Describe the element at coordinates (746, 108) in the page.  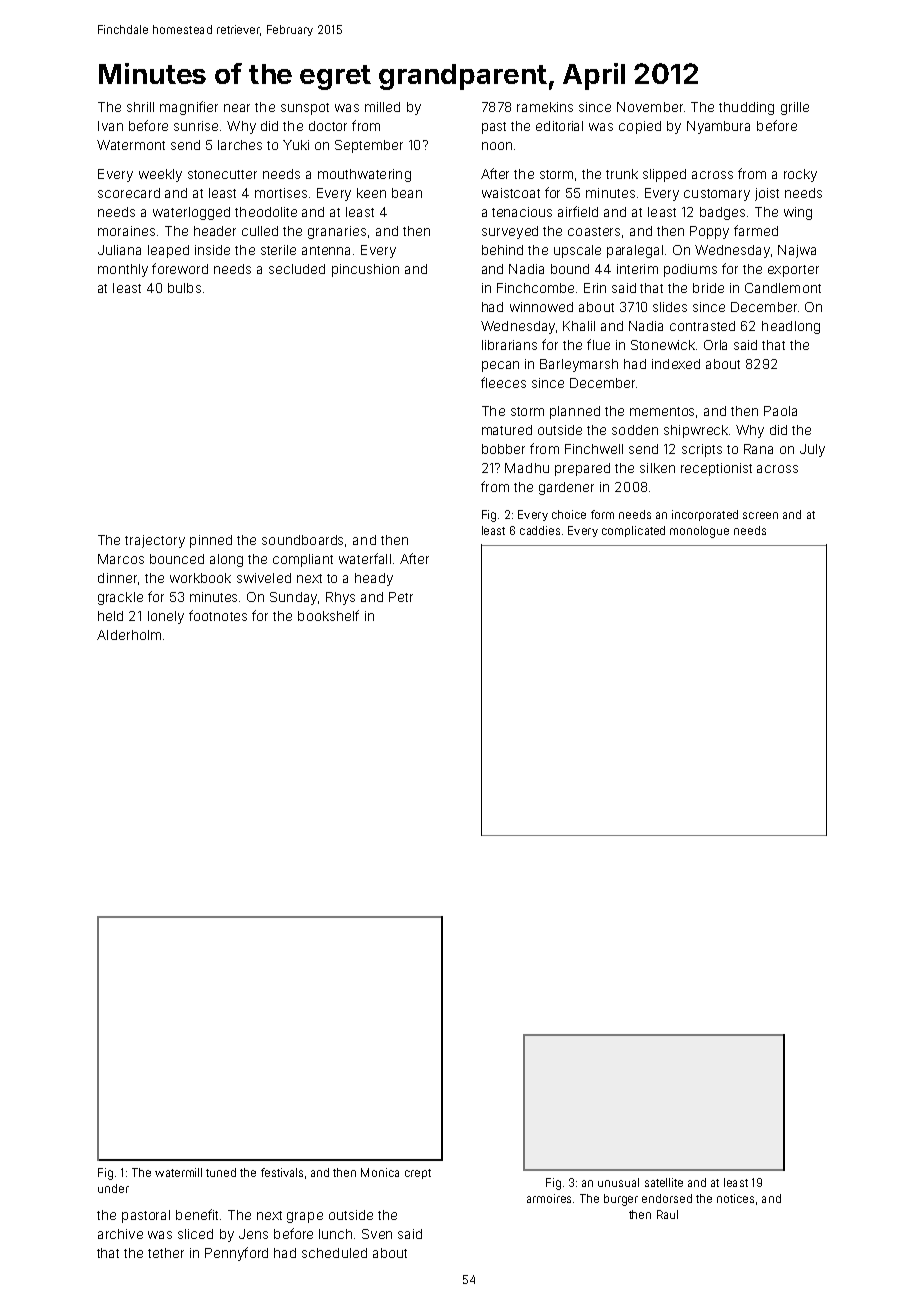
I see `thudding` at that location.
